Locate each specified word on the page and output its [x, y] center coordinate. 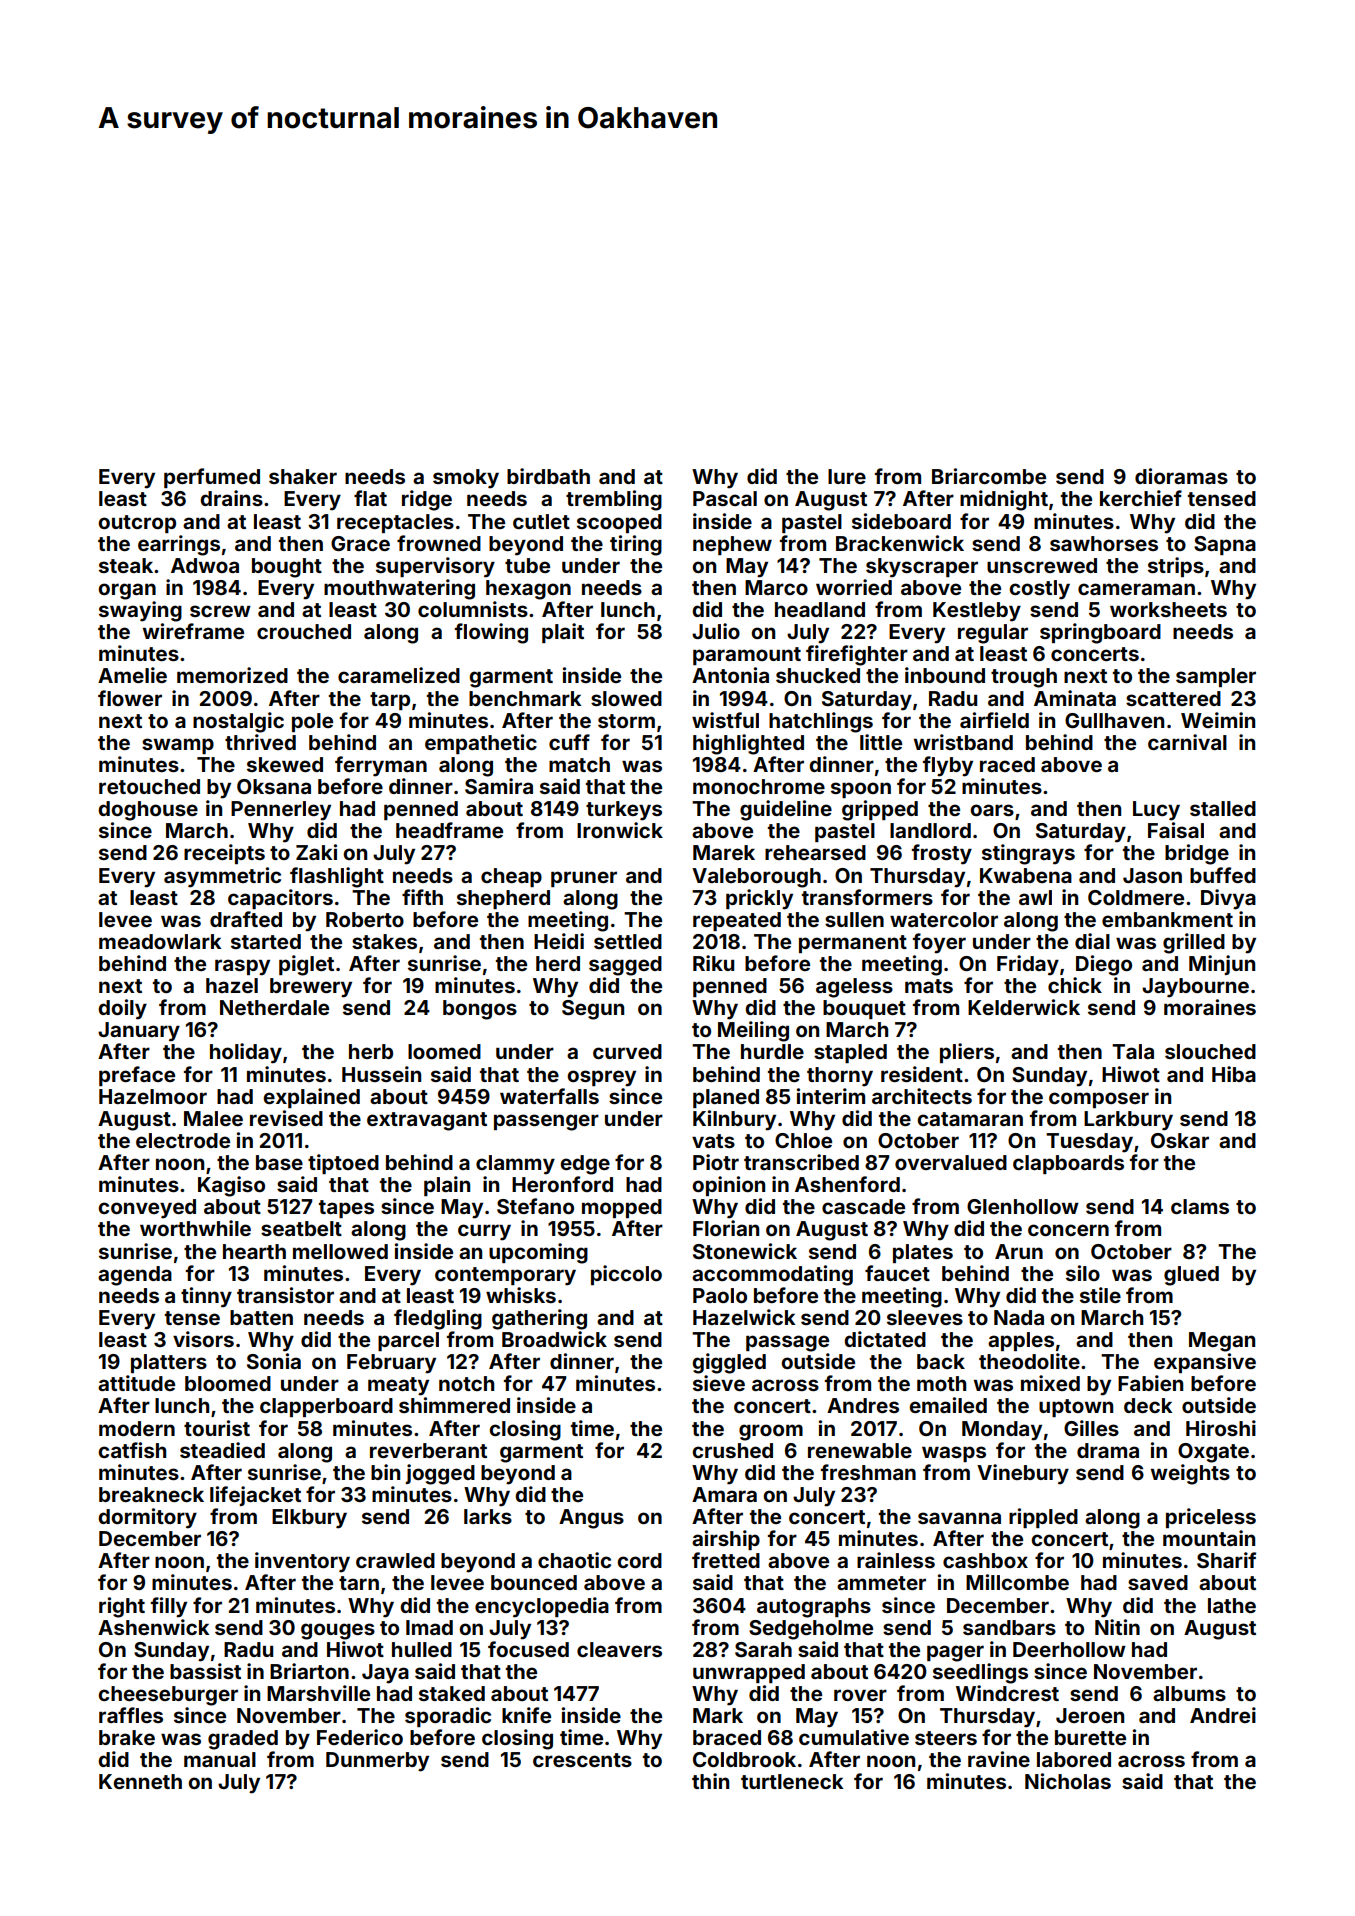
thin [710, 1781]
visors [203, 1339]
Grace [360, 543]
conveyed [147, 1209]
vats [713, 1141]
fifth [422, 897]
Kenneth [140, 1781]
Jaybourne [1195, 988]
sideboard [901, 521]
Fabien [1150, 1383]
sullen [854, 919]
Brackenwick [900, 543]
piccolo [626, 1275]
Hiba [1234, 1074]
